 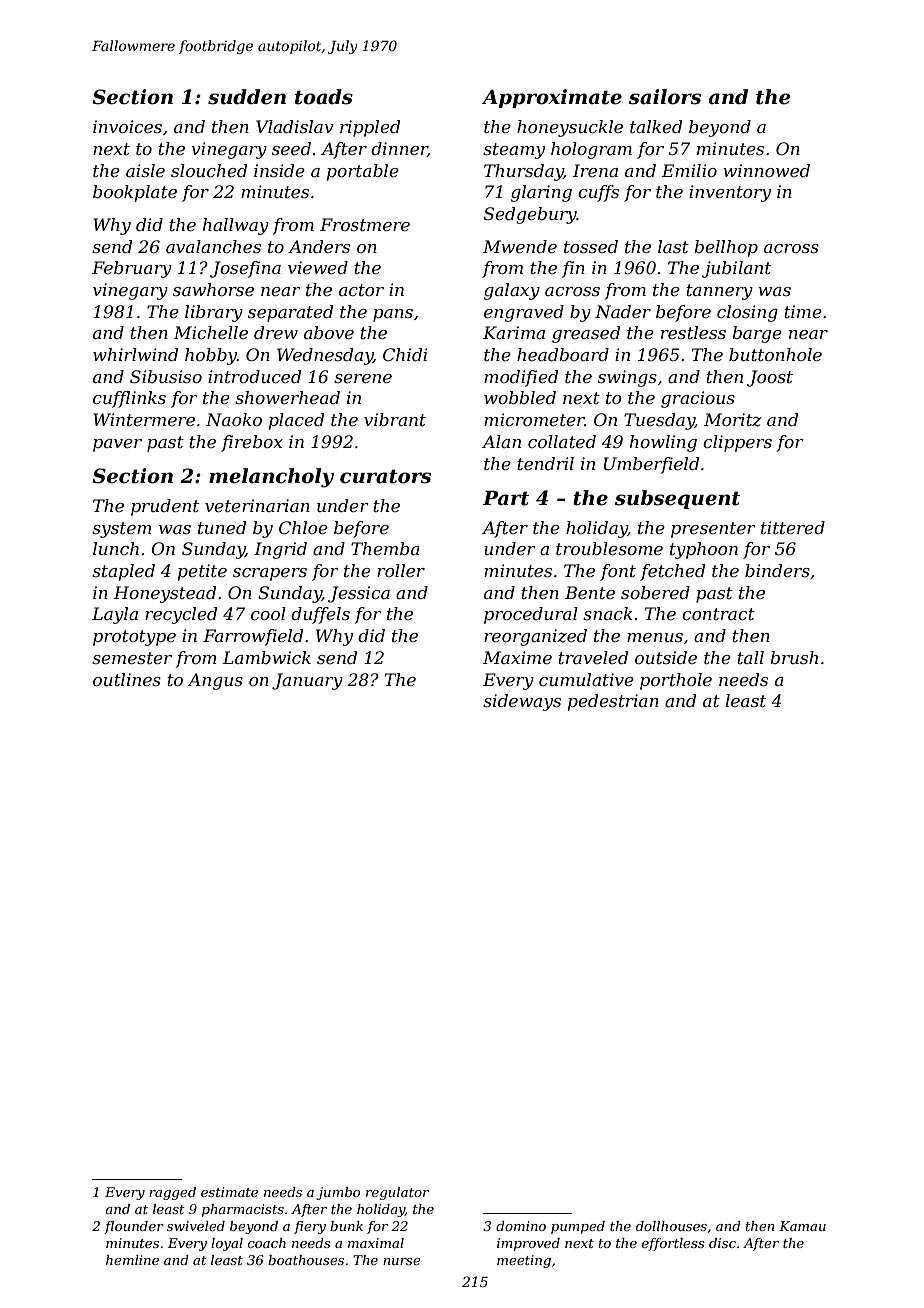 I want to click on prudent, so click(x=165, y=507).
